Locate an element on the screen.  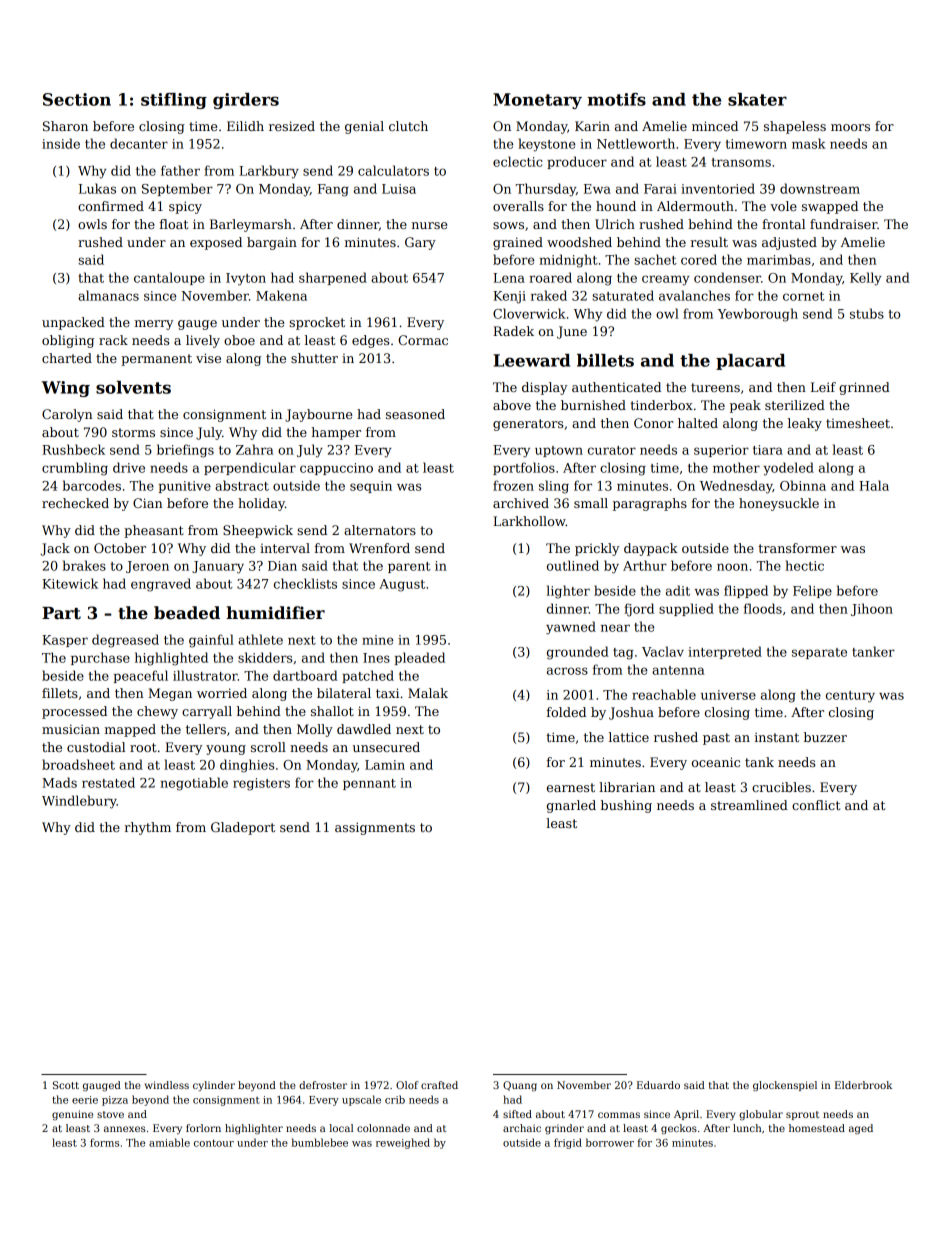
Section is located at coordinates (77, 99).
